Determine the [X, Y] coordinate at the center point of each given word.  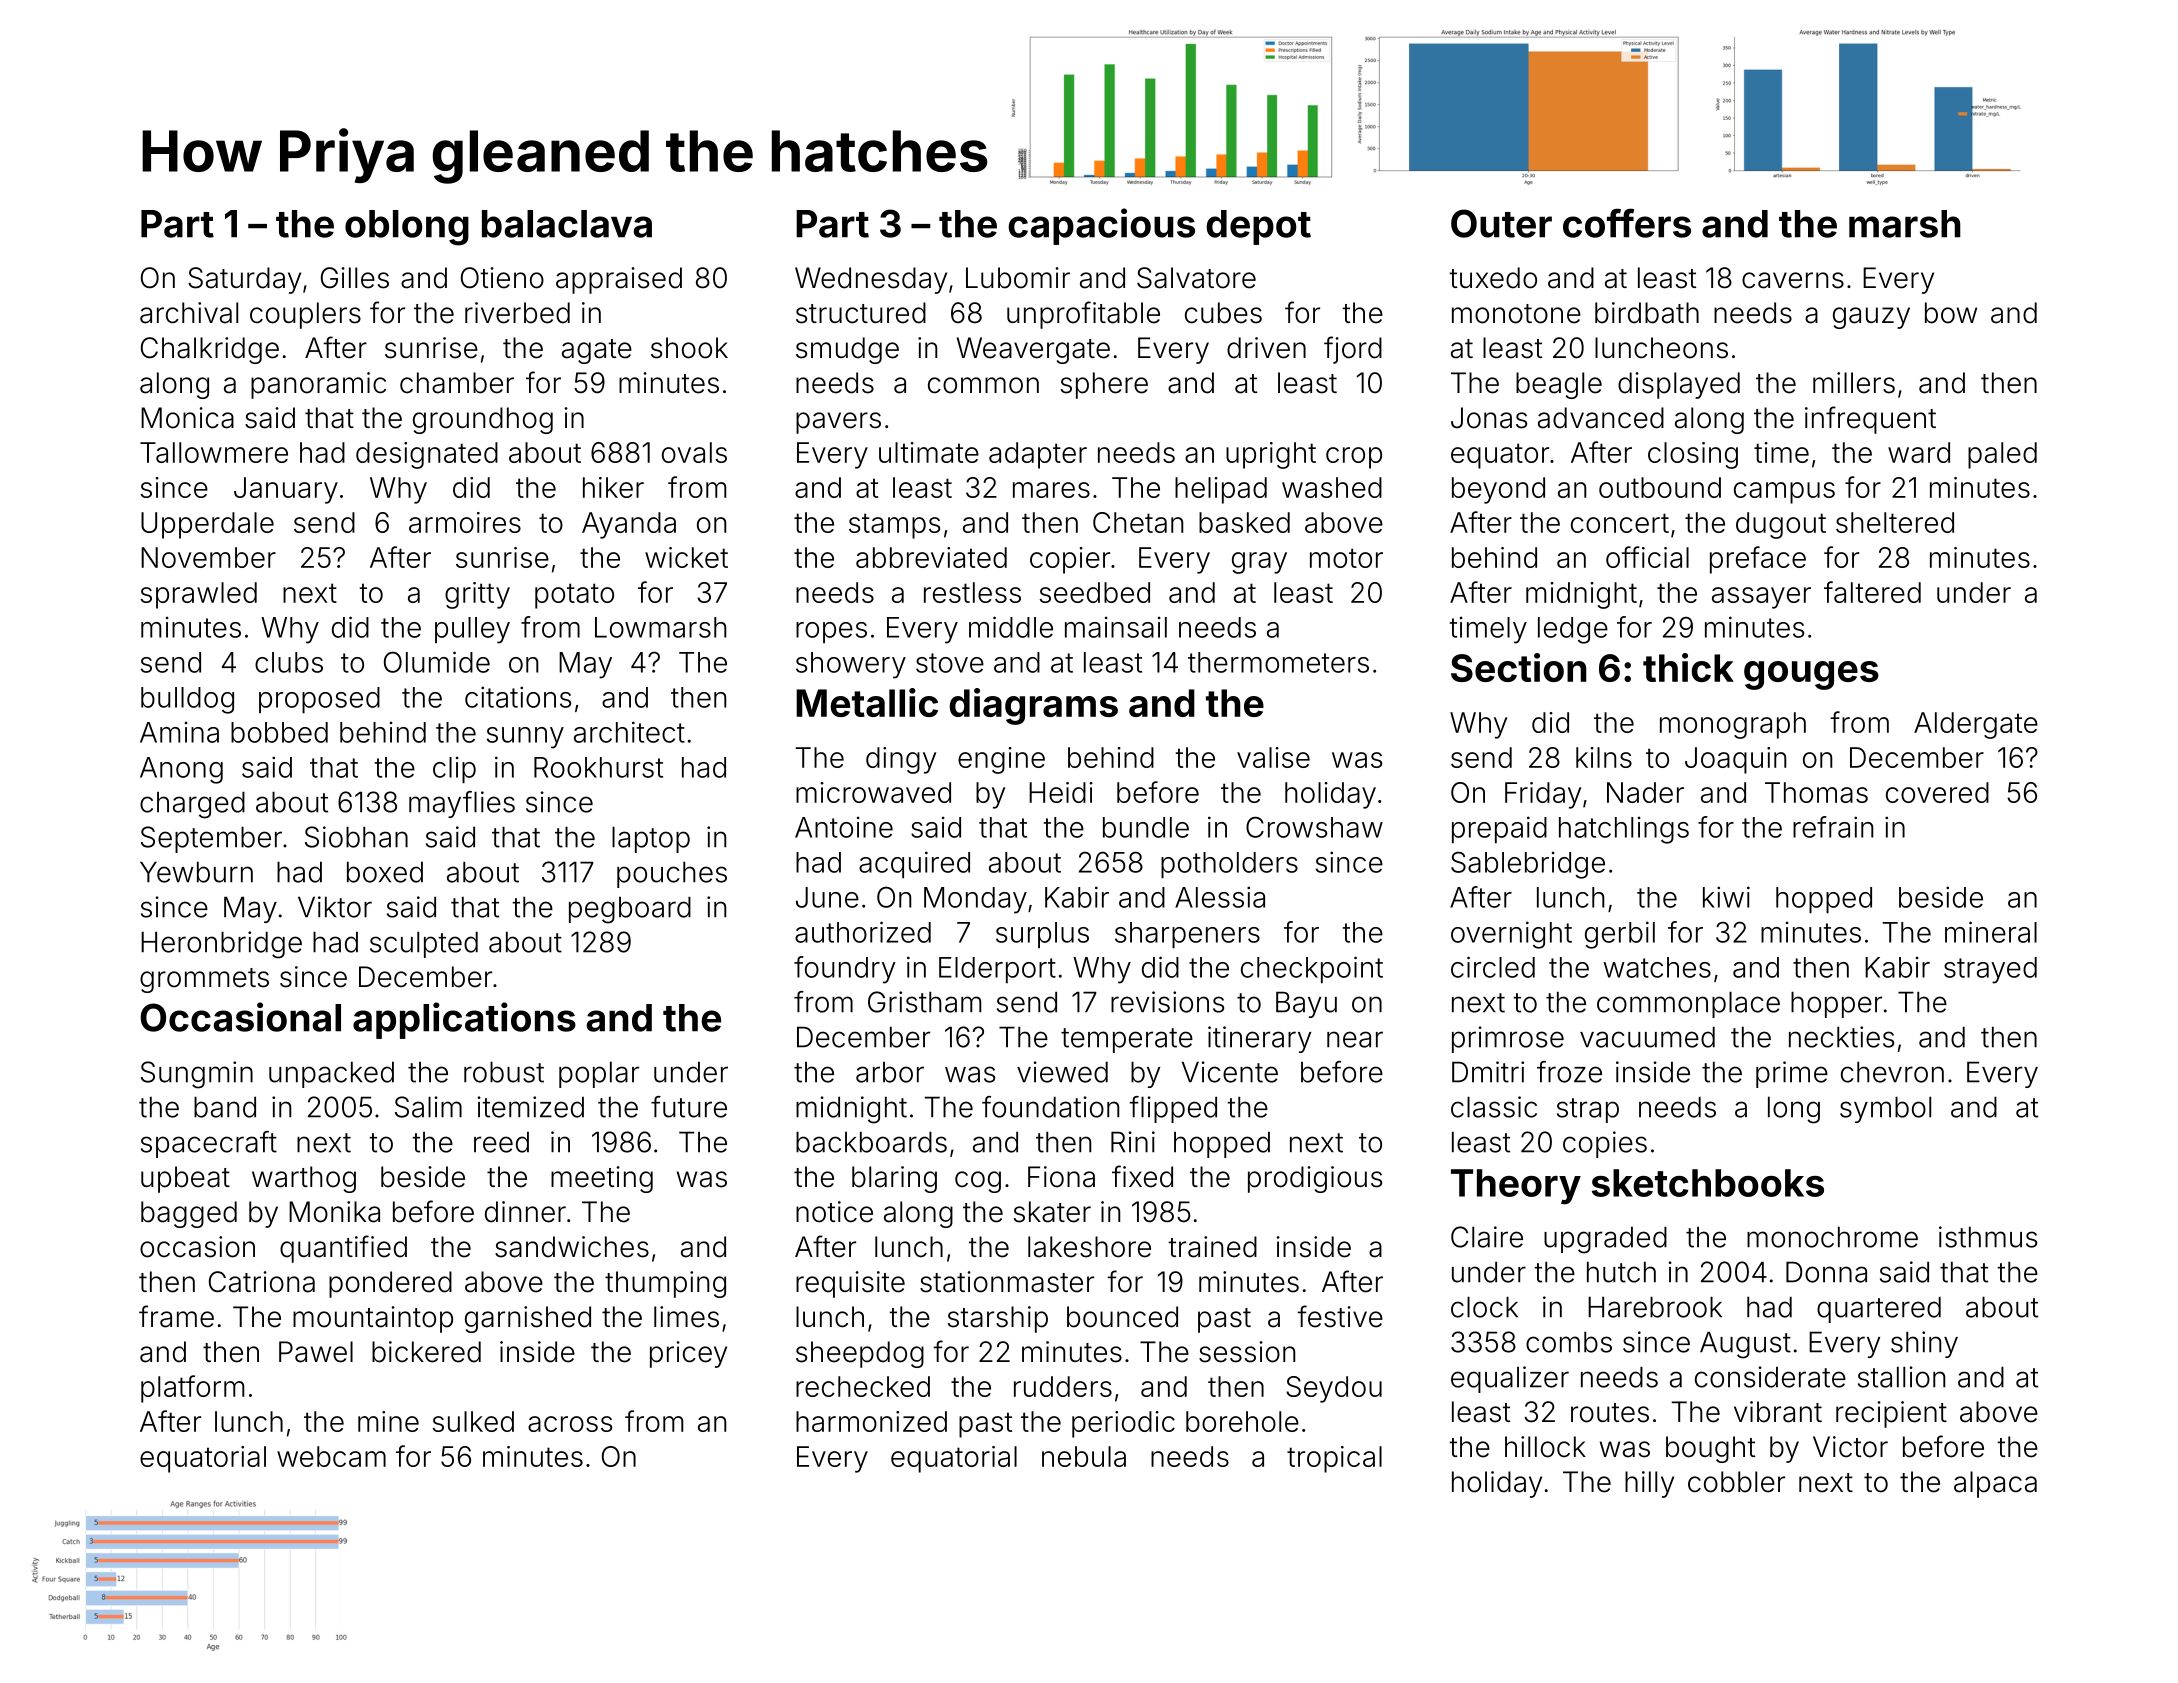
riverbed [517, 313]
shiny [1924, 1344]
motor [1346, 558]
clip [454, 770]
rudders [1063, 1386]
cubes [1223, 313]
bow [1951, 313]
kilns [1604, 757]
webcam [331, 1456]
